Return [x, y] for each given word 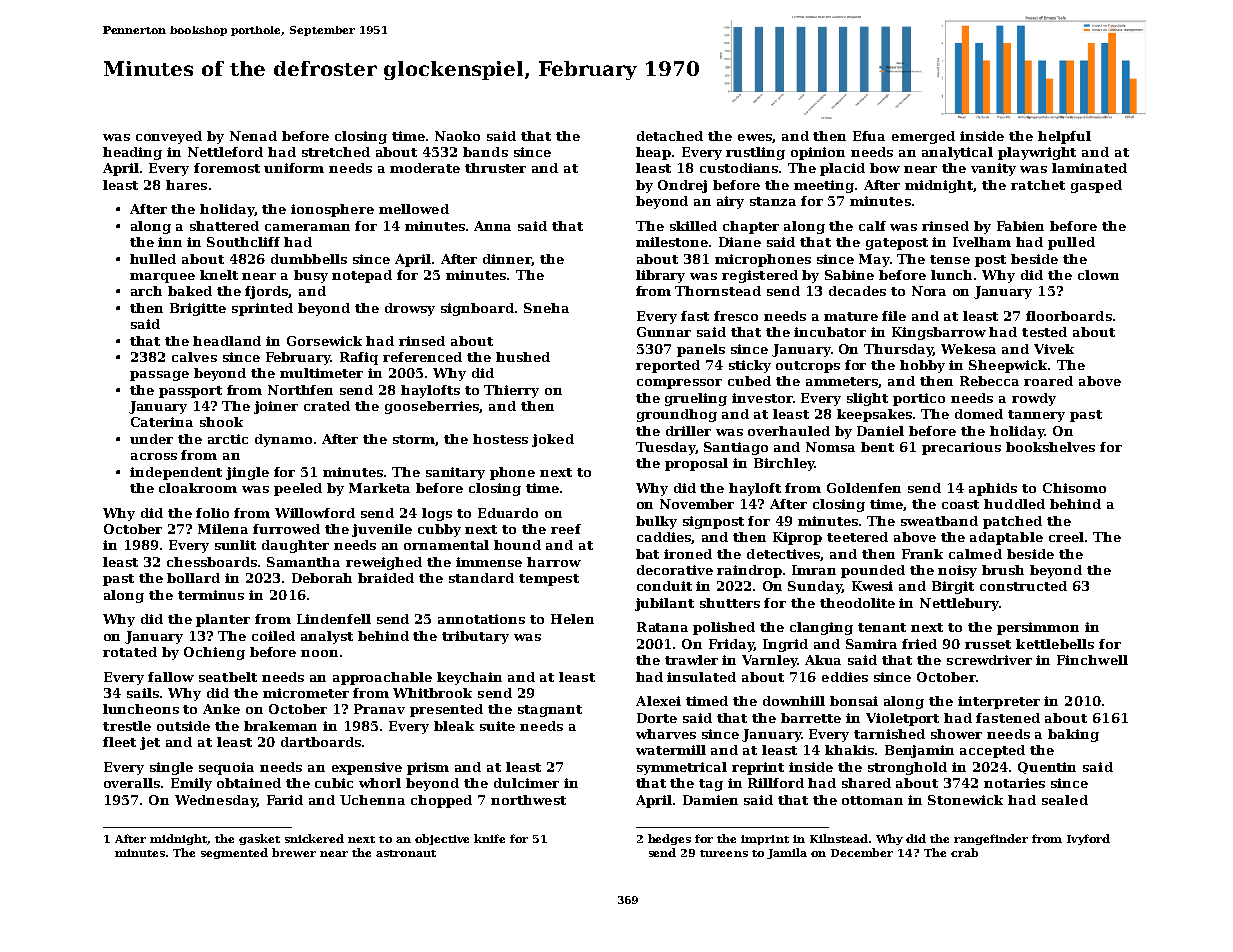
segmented [234, 853]
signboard [477, 309]
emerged [923, 137]
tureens [724, 853]
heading [132, 153]
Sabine [849, 275]
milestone [672, 242]
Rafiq [359, 358]
